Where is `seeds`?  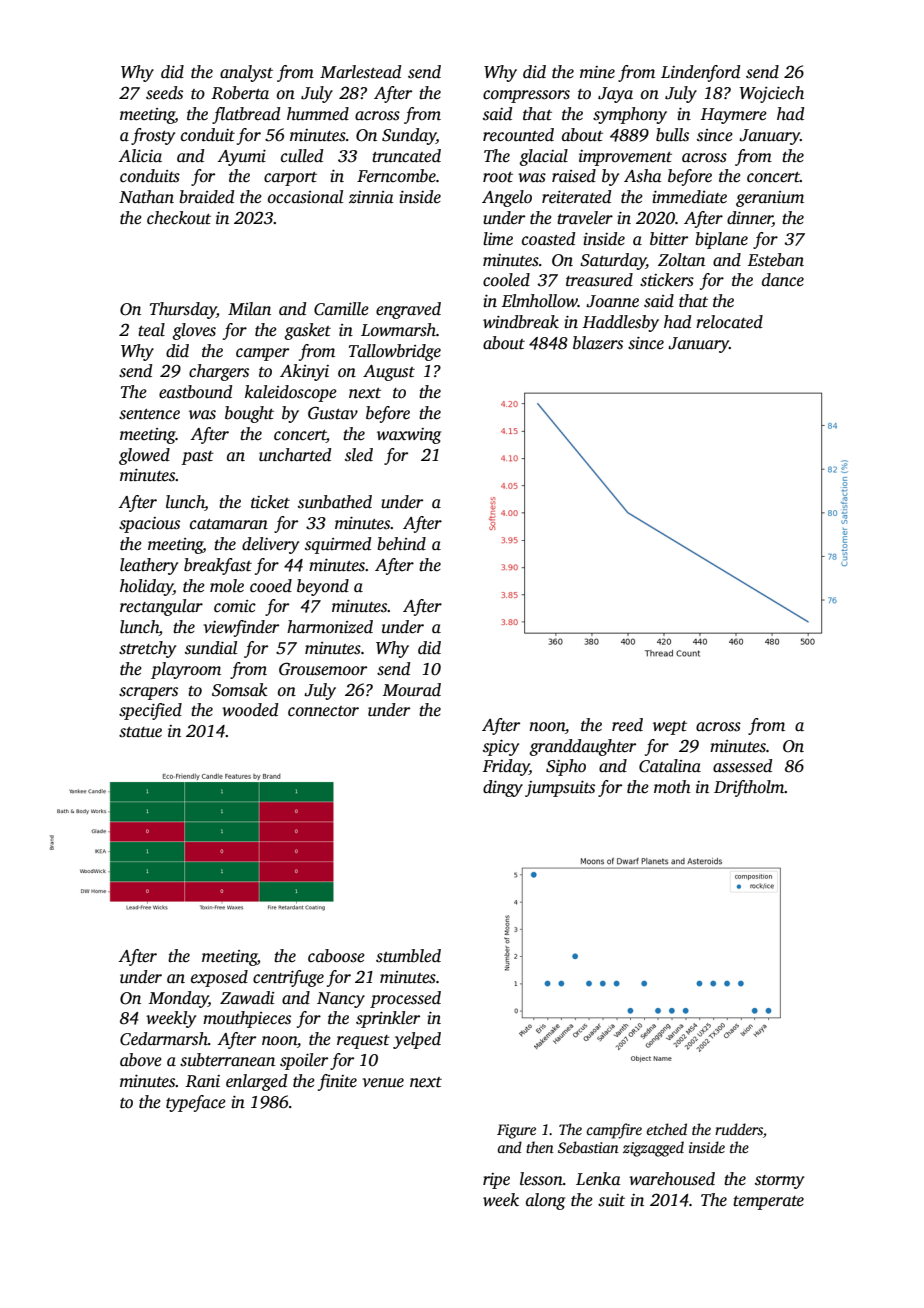 seeds is located at coordinates (164, 93).
